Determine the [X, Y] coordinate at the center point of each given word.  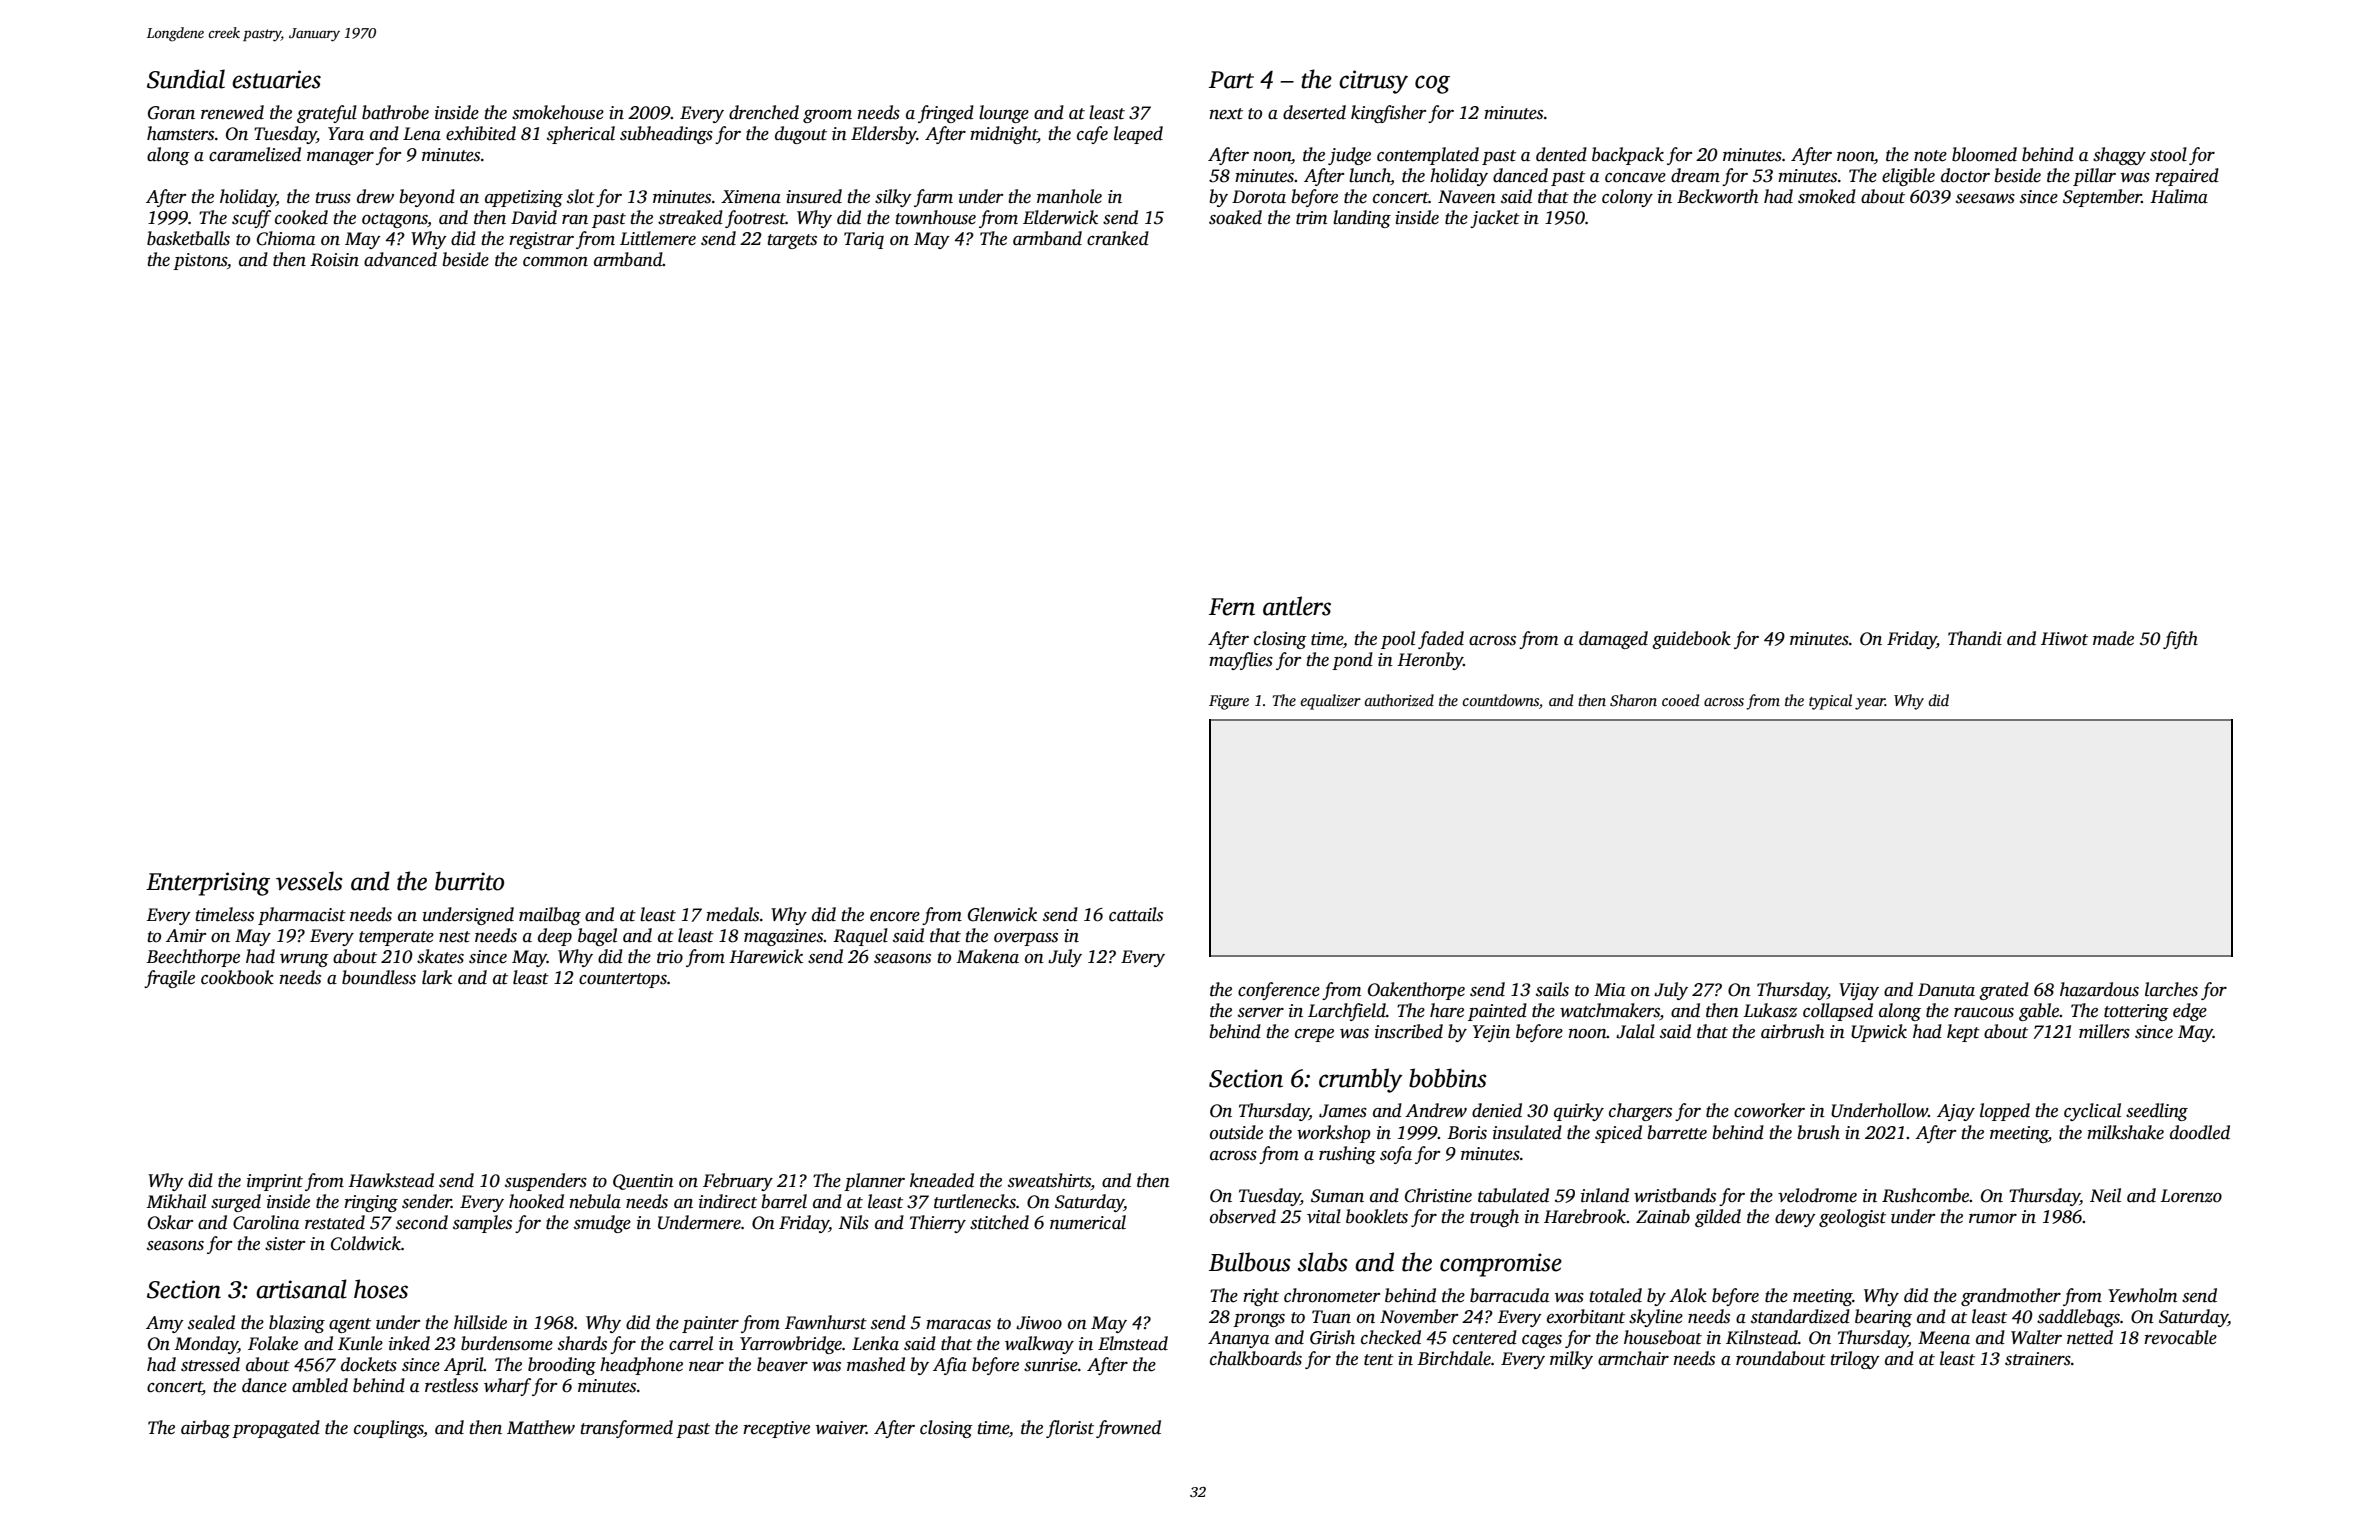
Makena [987, 956]
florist [1070, 1429]
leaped [1138, 135]
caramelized [255, 154]
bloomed [1984, 154]
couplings [389, 1429]
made [2113, 638]
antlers [1297, 606]
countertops [623, 980]
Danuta [1946, 990]
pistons [200, 261]
